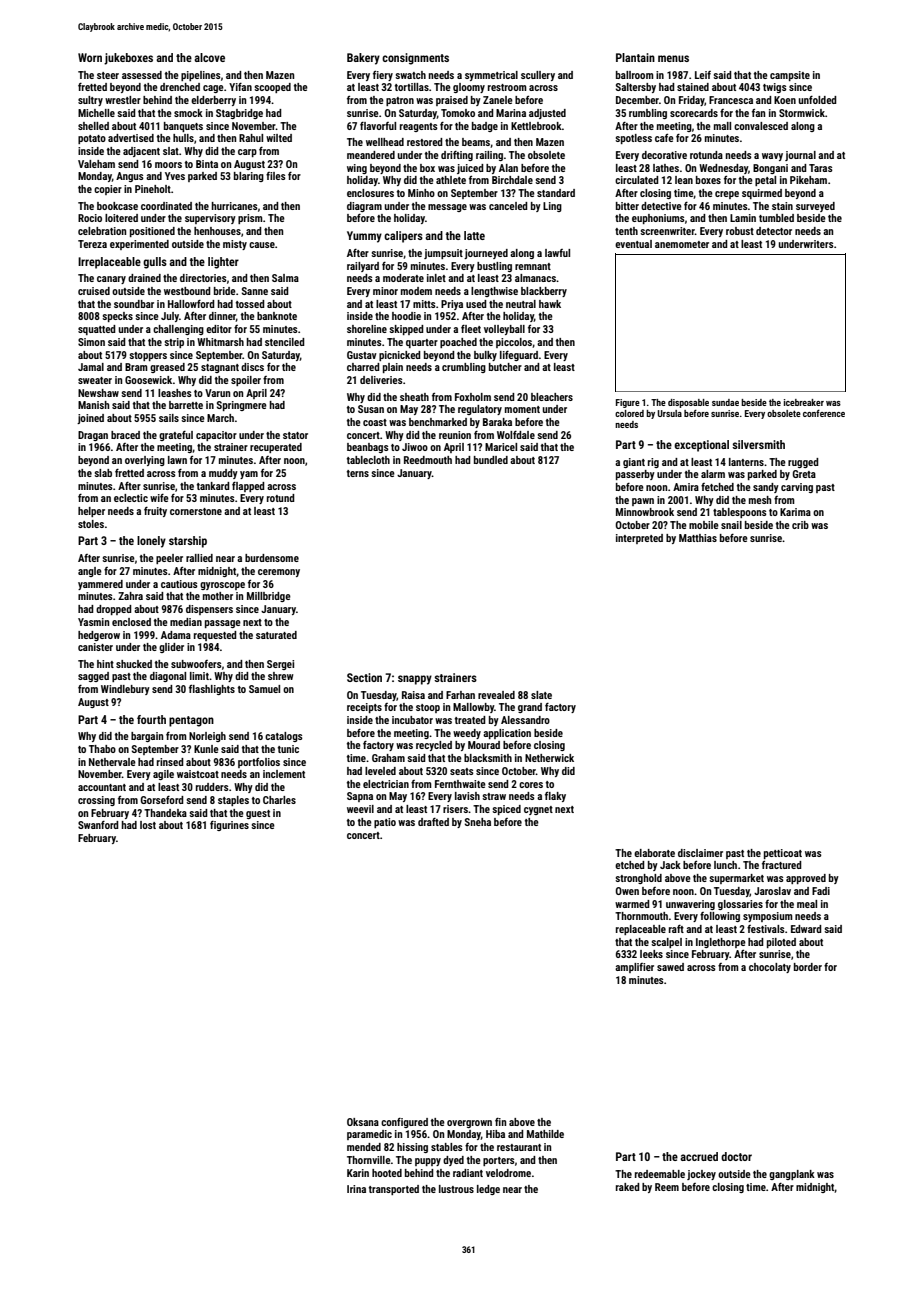  What do you see at coordinates (682, 244) in the screenshot?
I see `anemometer` at bounding box center [682, 244].
